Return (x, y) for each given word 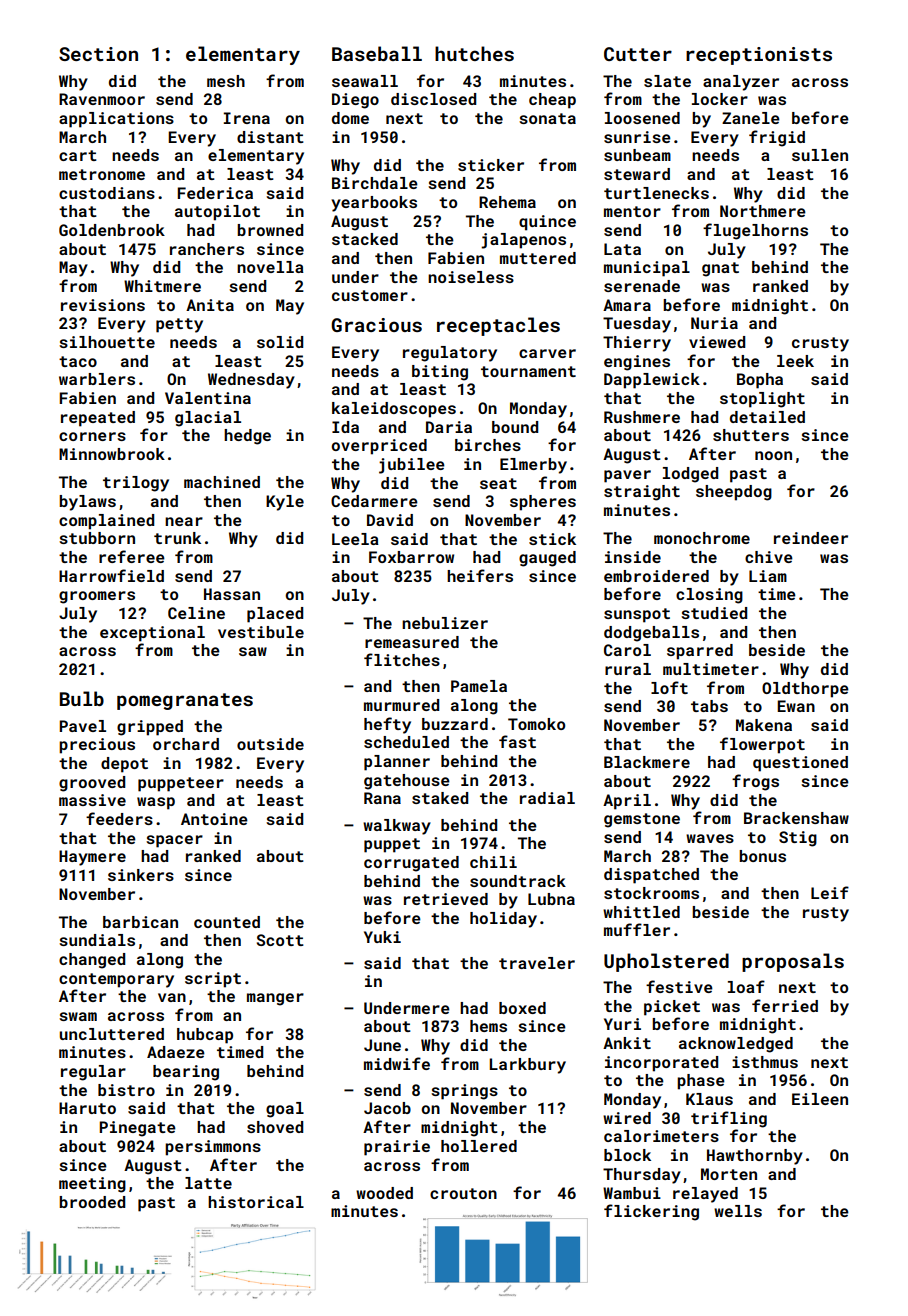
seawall (365, 81)
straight (642, 493)
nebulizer (445, 623)
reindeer (811, 538)
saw (253, 651)
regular (93, 1073)
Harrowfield (111, 575)
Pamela (479, 686)
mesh (226, 81)
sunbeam (637, 155)
